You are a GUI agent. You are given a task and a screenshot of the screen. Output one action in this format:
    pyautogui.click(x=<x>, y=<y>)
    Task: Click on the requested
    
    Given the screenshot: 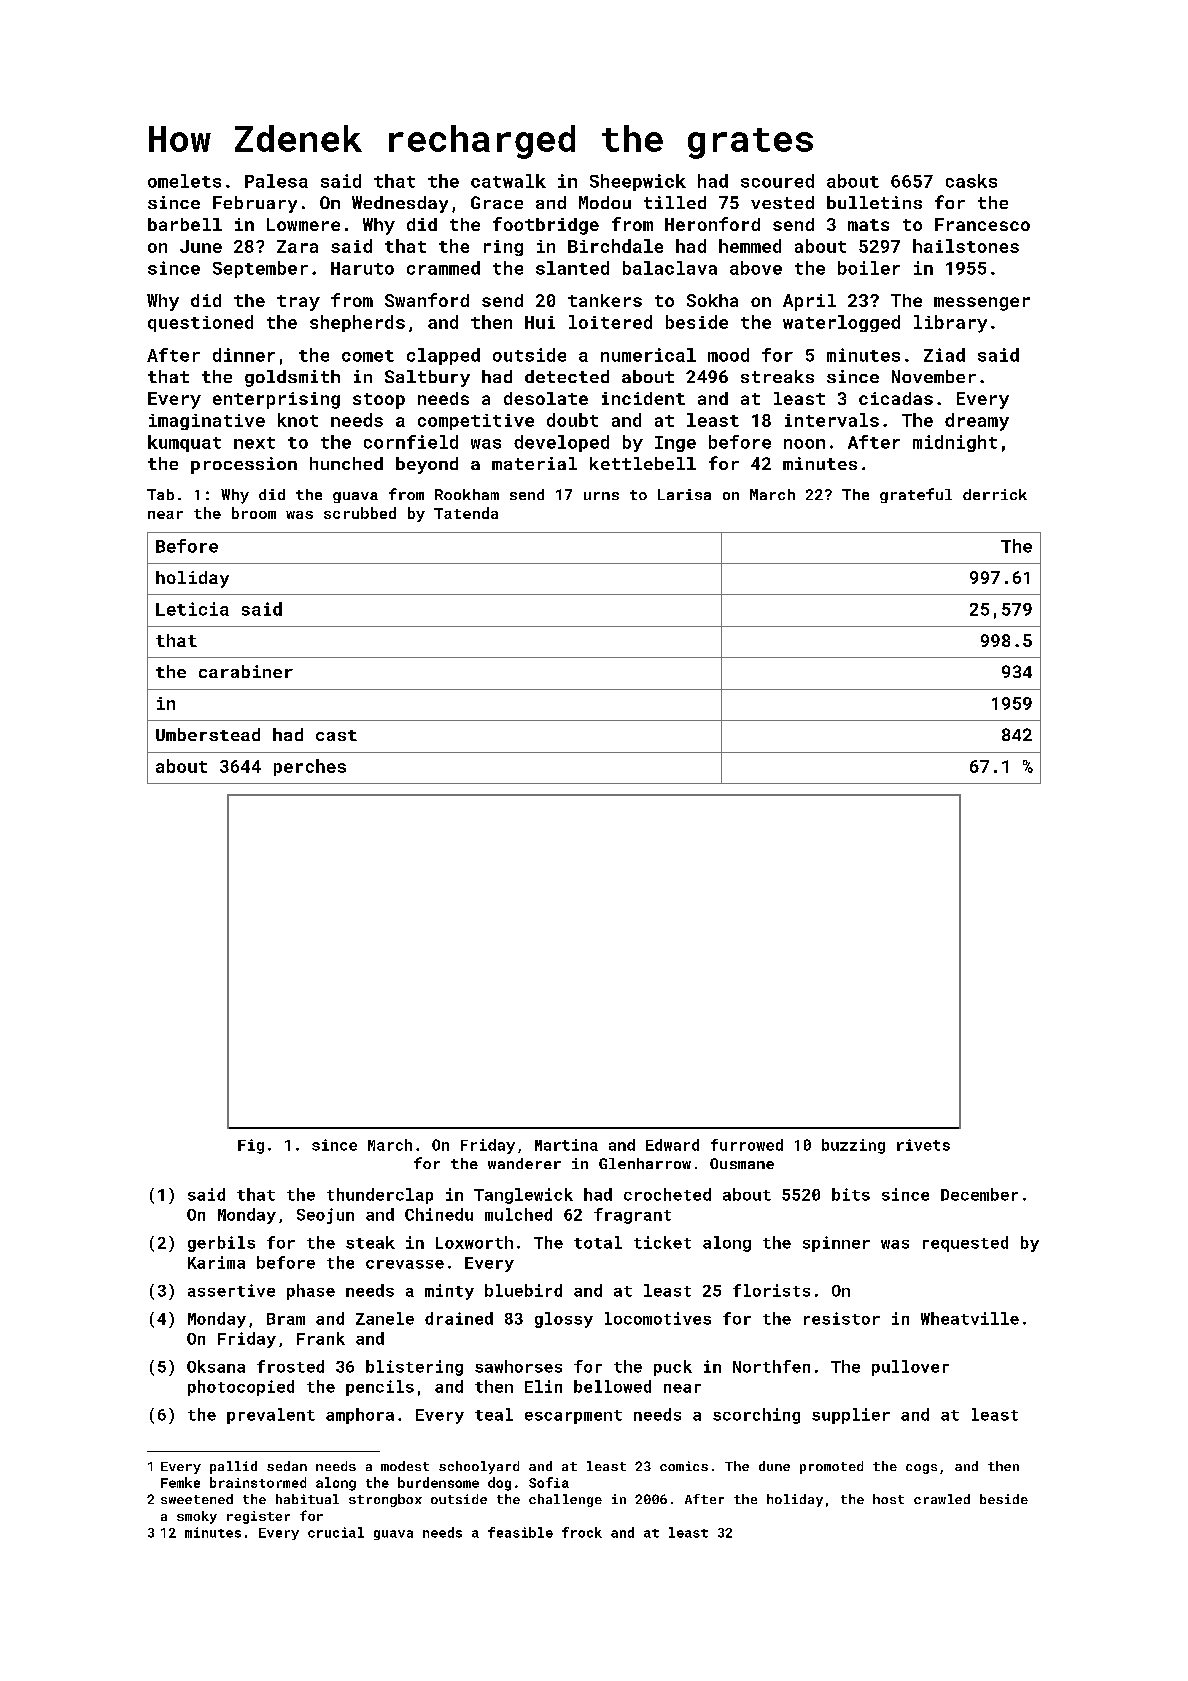 What is the action you would take?
    pyautogui.click(x=965, y=1244)
